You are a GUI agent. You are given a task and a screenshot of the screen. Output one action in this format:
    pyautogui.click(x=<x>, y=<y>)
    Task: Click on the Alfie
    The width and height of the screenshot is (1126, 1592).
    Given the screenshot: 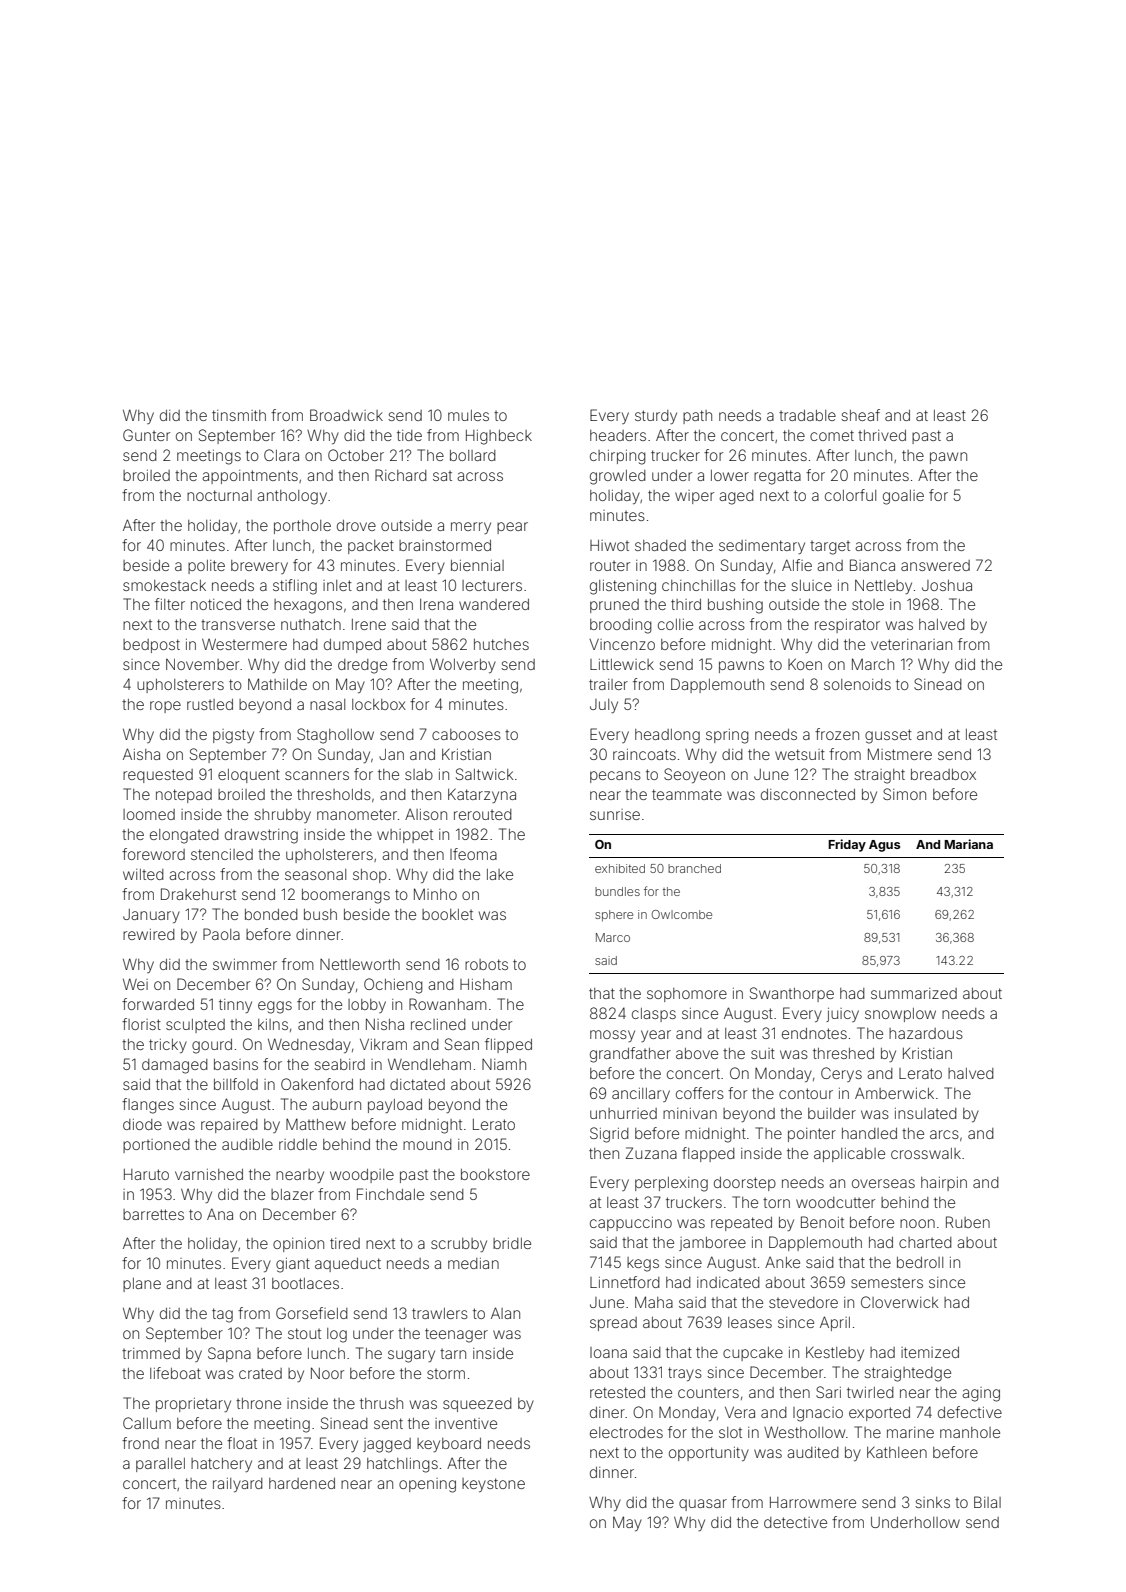 What is the action you would take?
    pyautogui.click(x=797, y=565)
